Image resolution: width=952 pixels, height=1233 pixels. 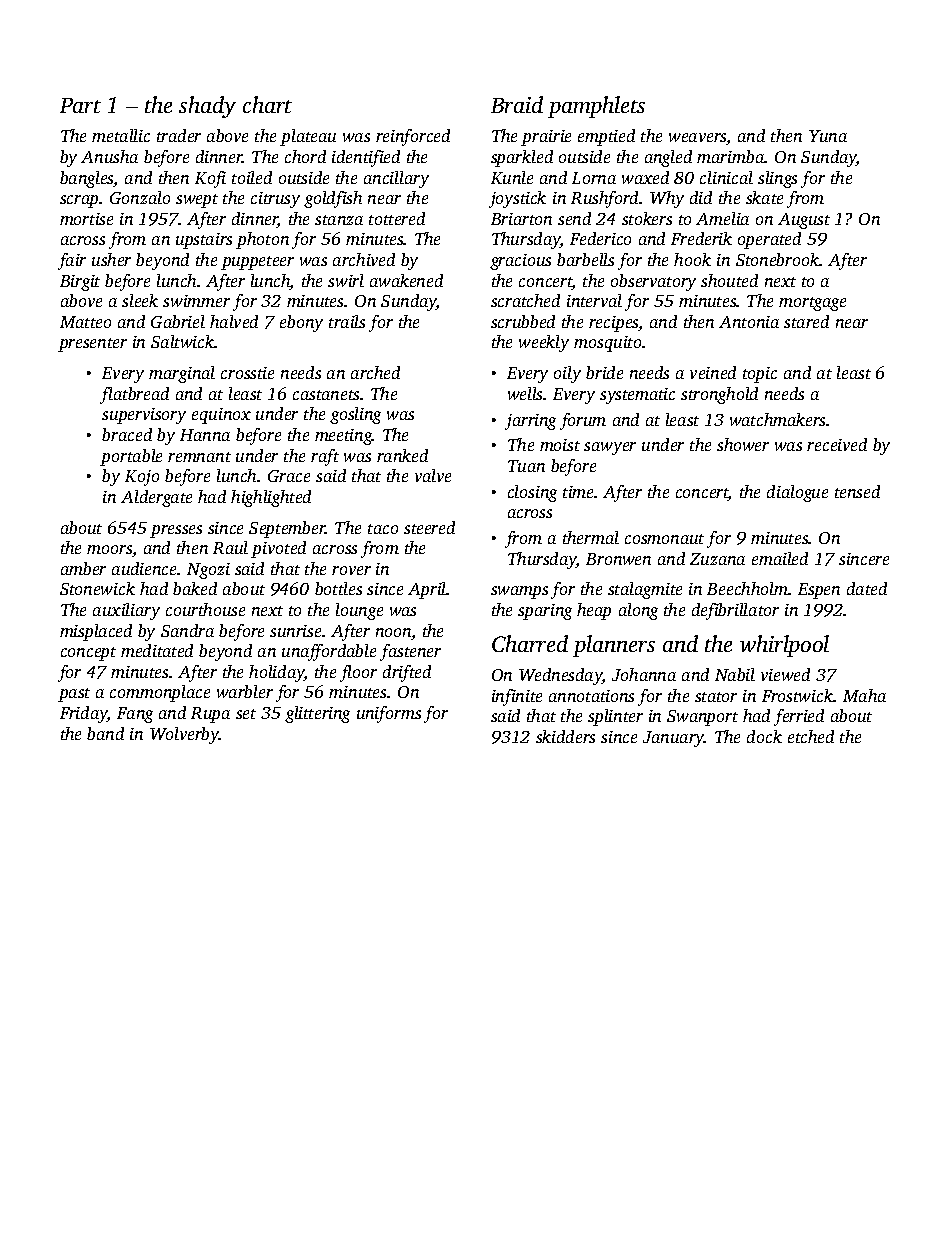 I want to click on September, so click(x=287, y=529).
